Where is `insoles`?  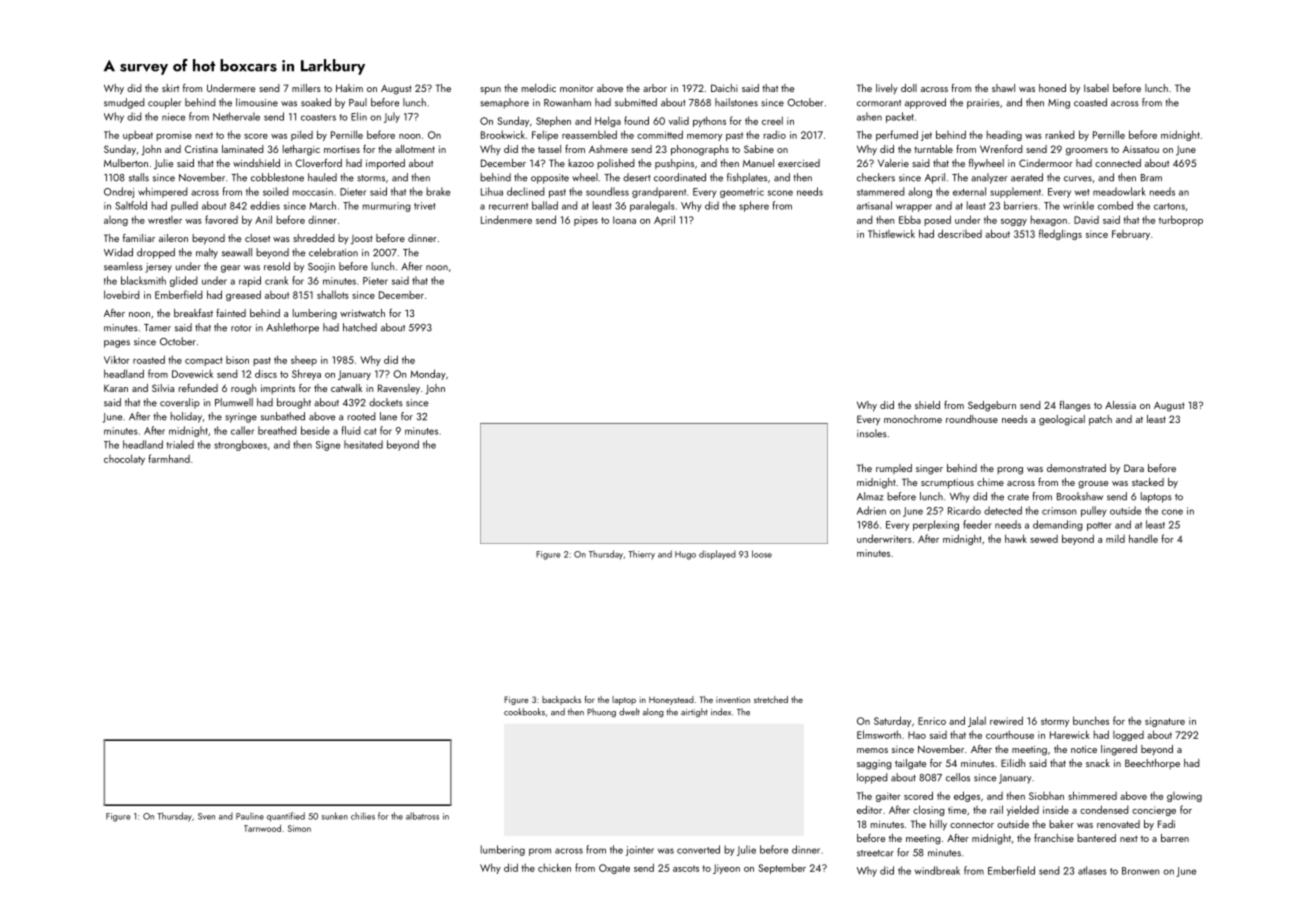
insoles is located at coordinates (872, 433).
